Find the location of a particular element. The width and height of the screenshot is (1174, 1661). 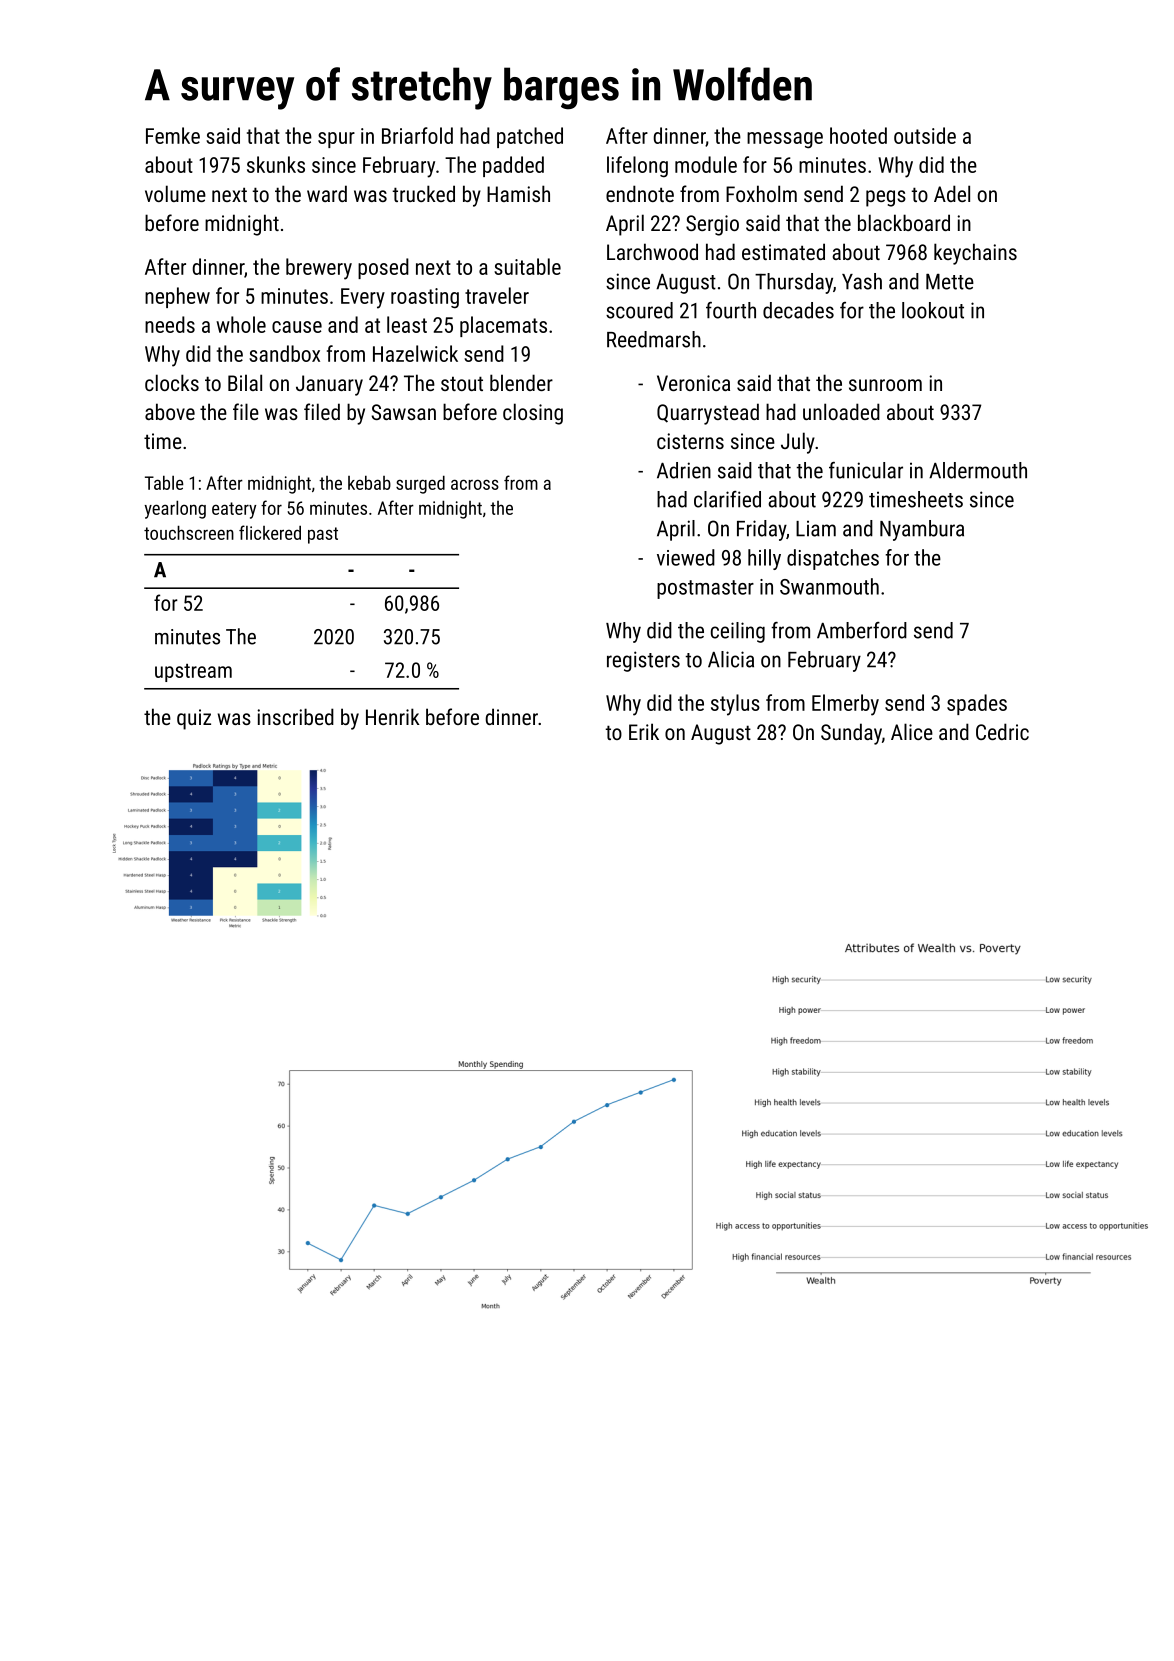

past is located at coordinates (323, 535).
